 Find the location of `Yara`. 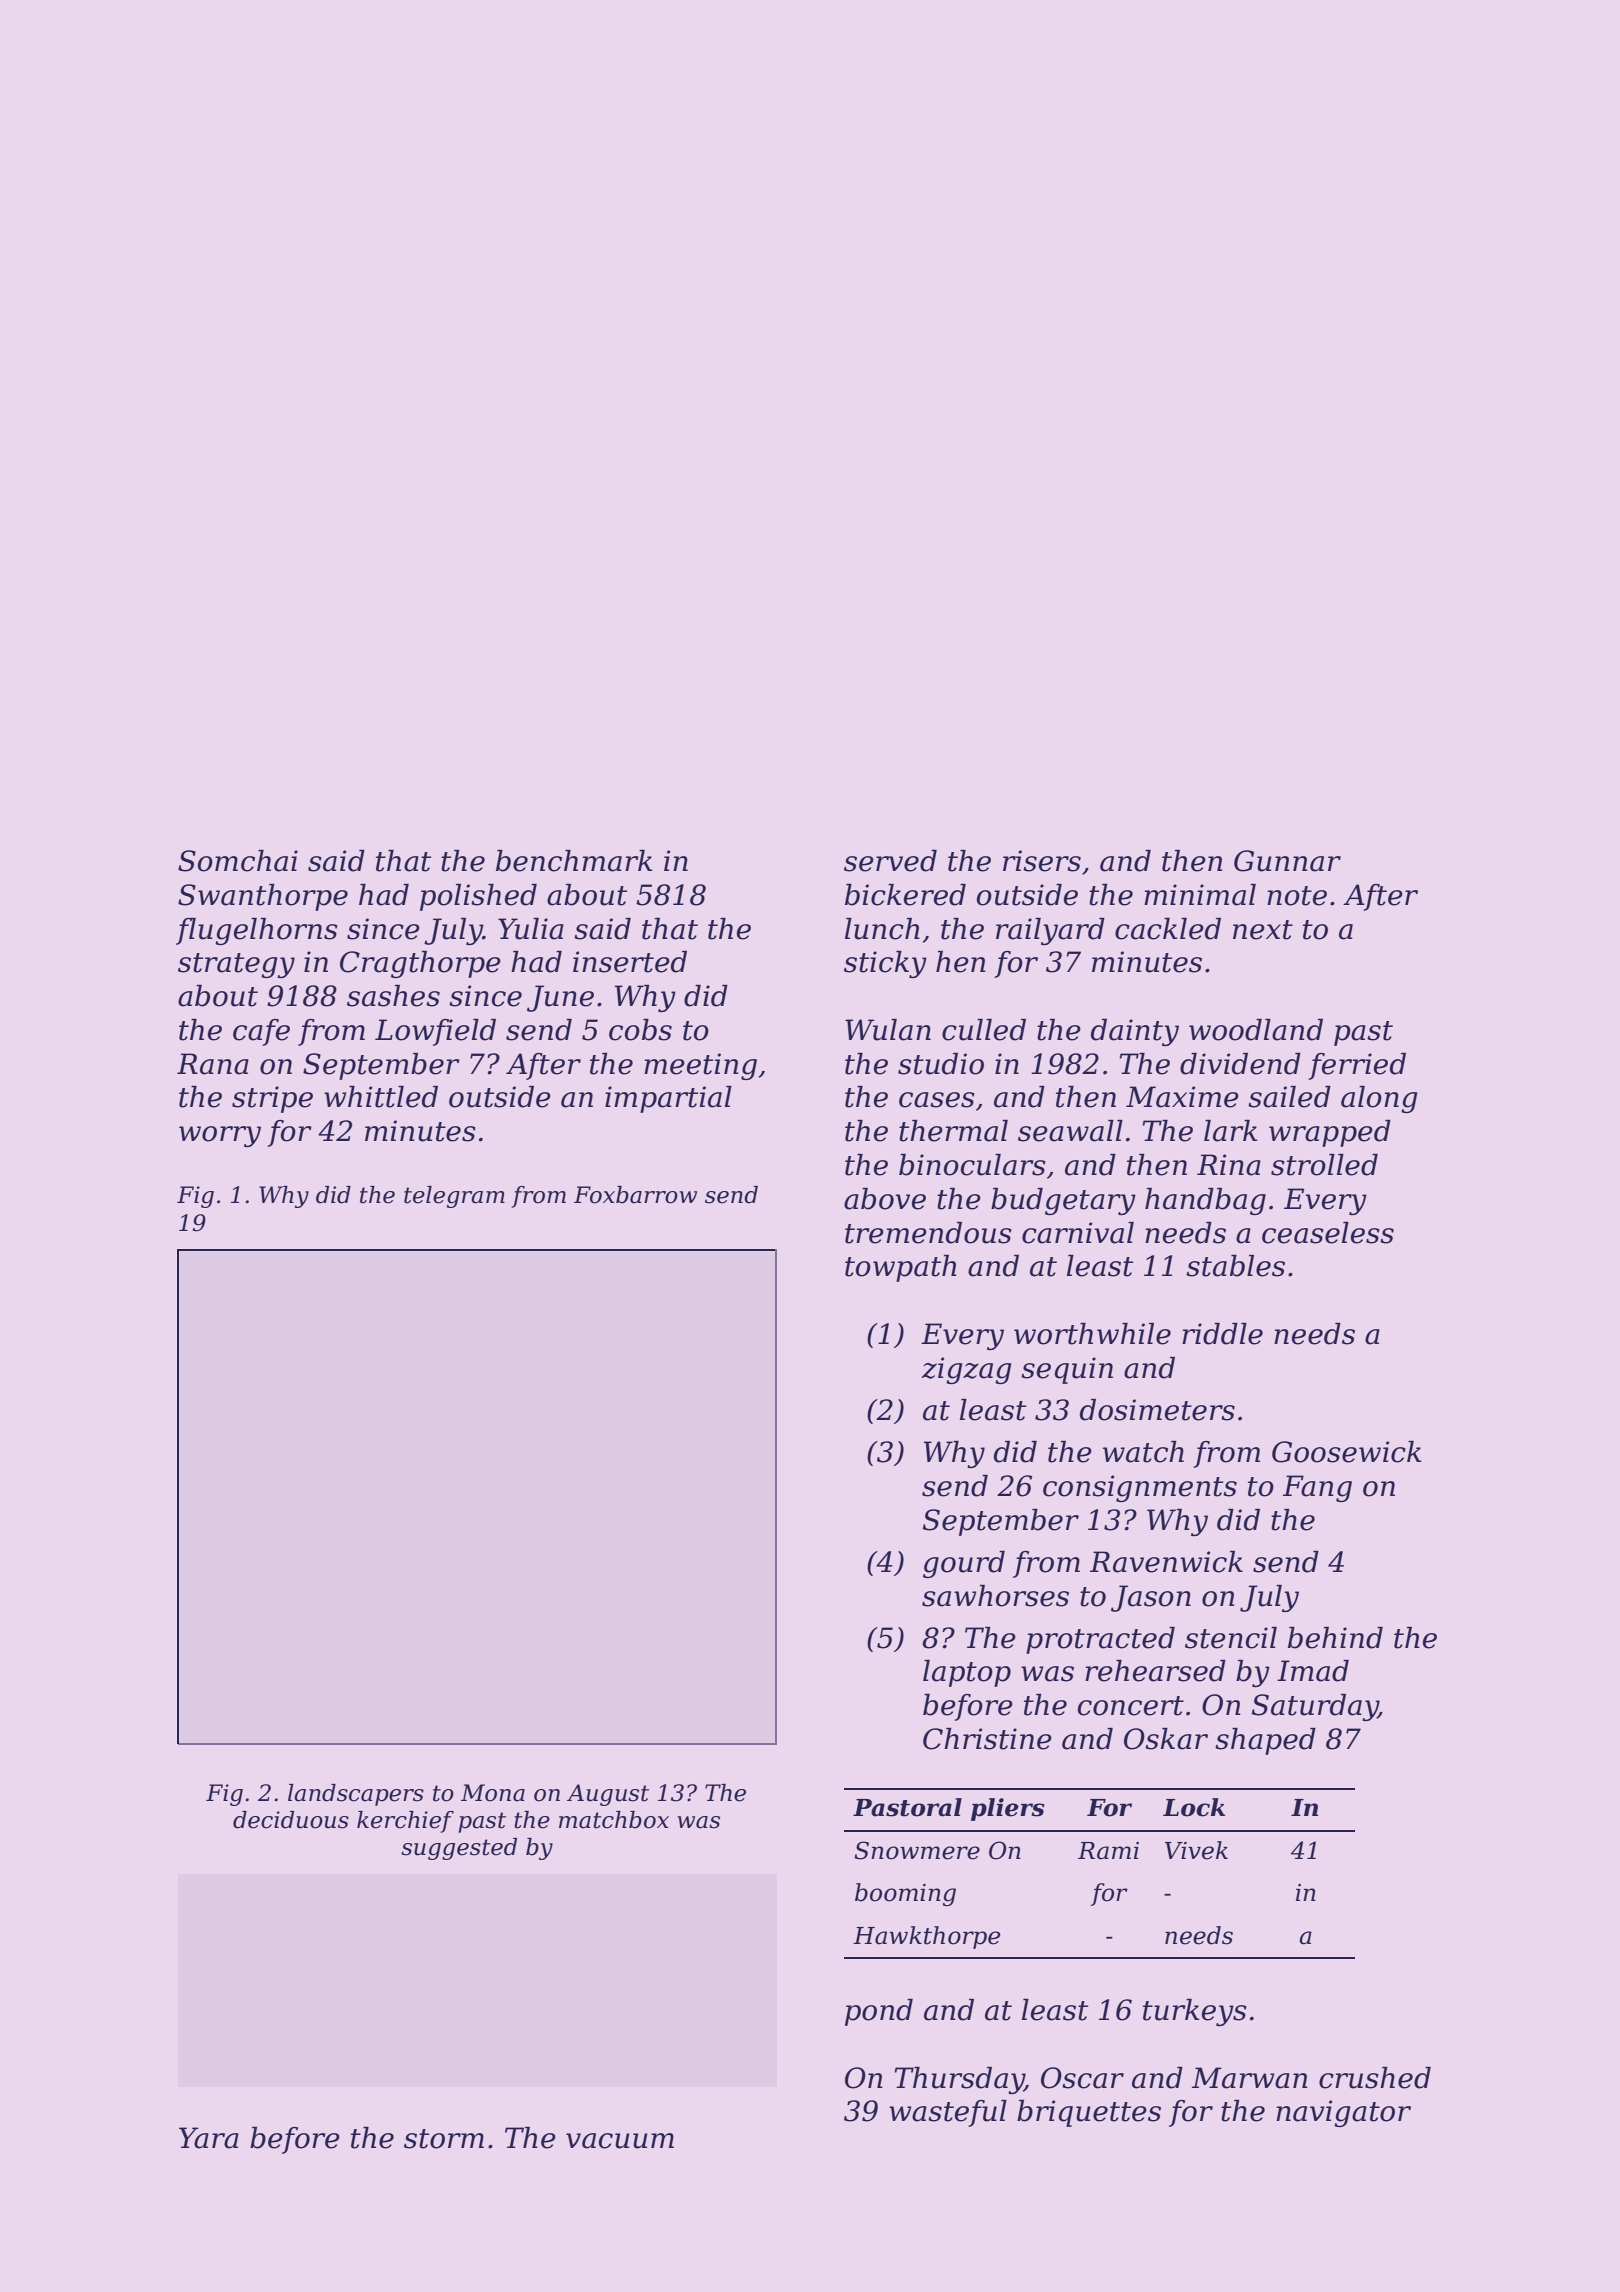

Yara is located at coordinates (209, 2138).
